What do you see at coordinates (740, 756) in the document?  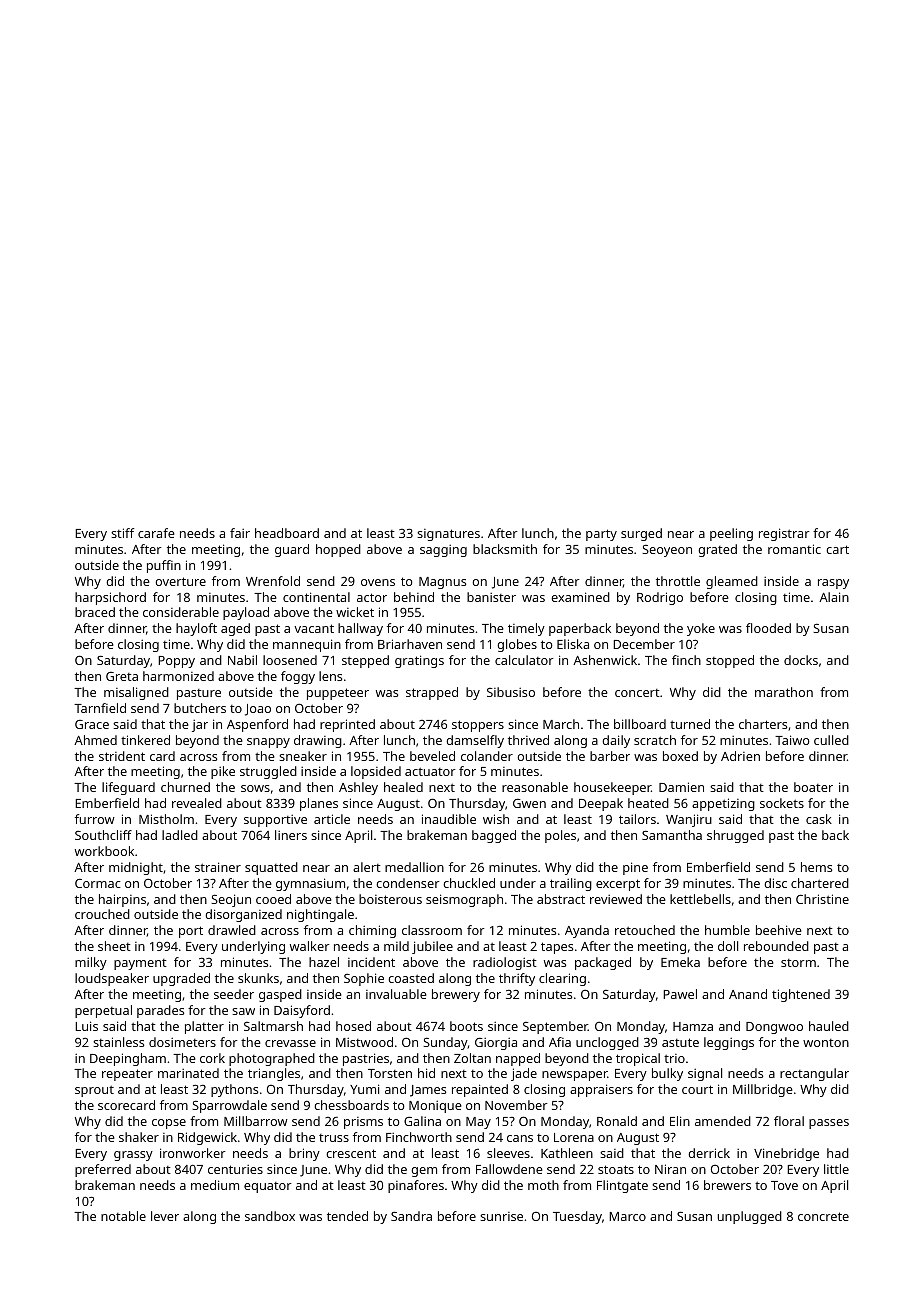 I see `Adrien` at bounding box center [740, 756].
